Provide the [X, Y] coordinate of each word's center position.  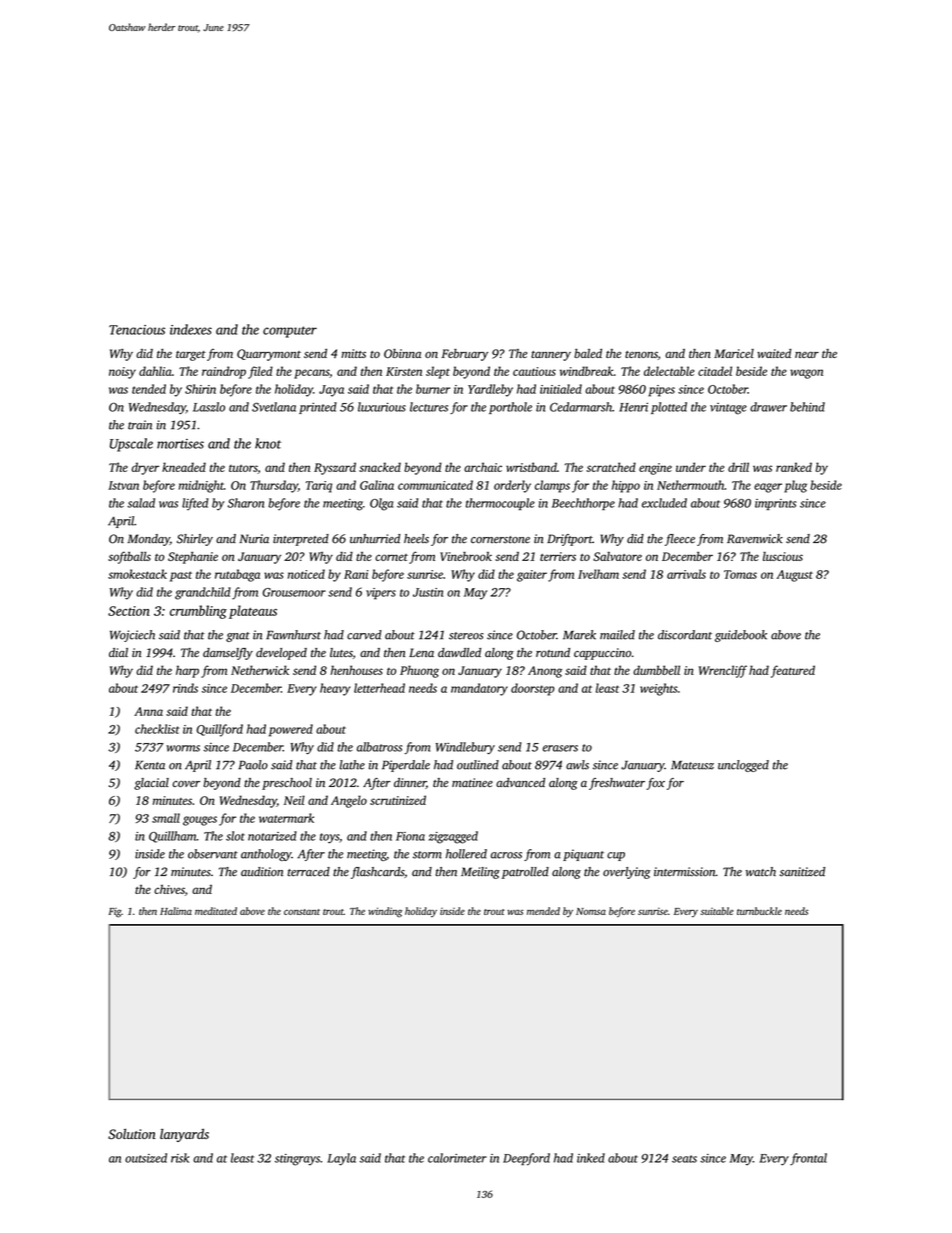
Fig [115, 913]
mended [543, 911]
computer [290, 332]
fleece [680, 540]
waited [774, 353]
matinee [472, 782]
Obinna [402, 353]
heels [416, 539]
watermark [286, 818]
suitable [717, 911]
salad [141, 503]
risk [180, 1158]
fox [655, 784]
